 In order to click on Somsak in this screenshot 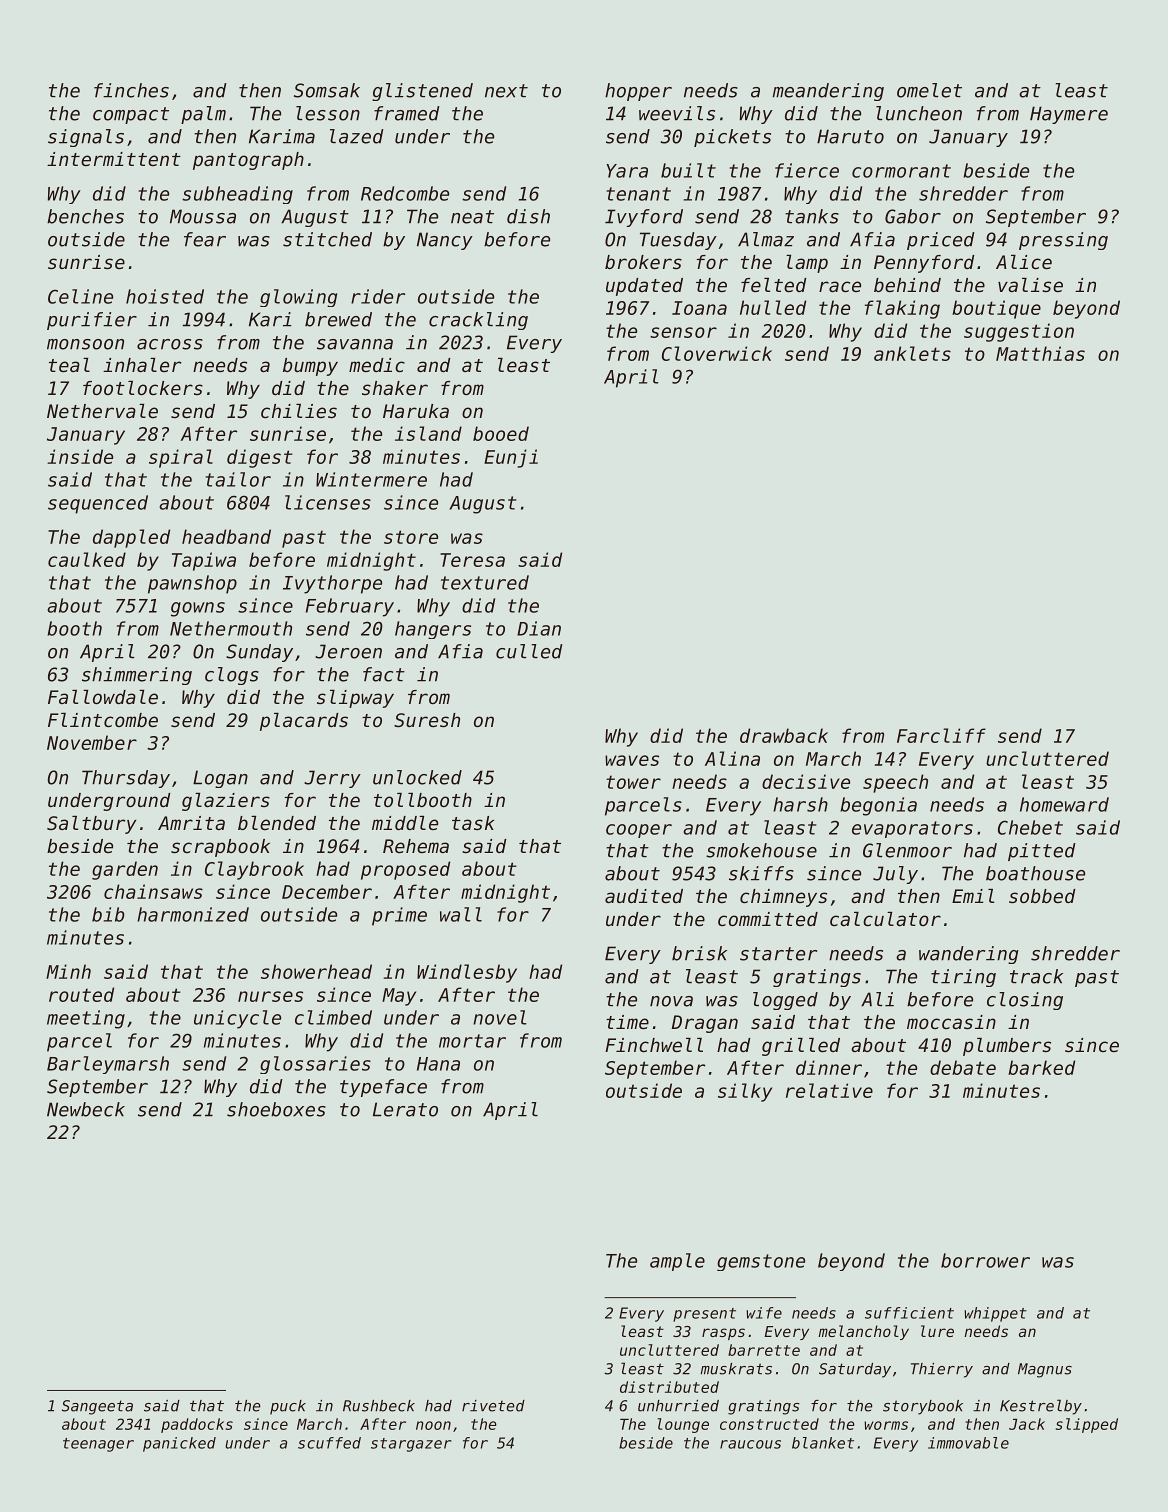, I will do `click(327, 90)`.
